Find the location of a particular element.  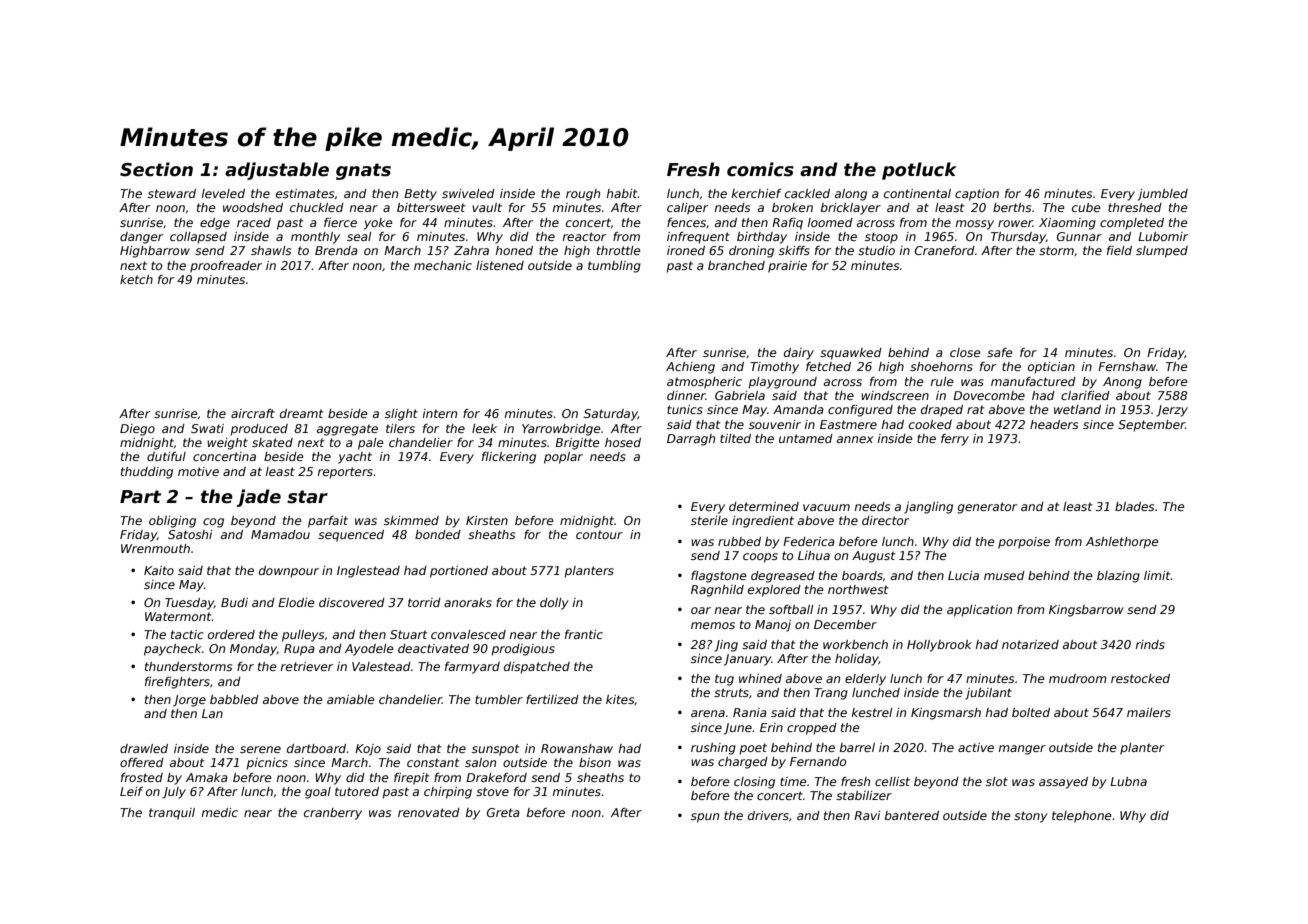

Section is located at coordinates (156, 169).
